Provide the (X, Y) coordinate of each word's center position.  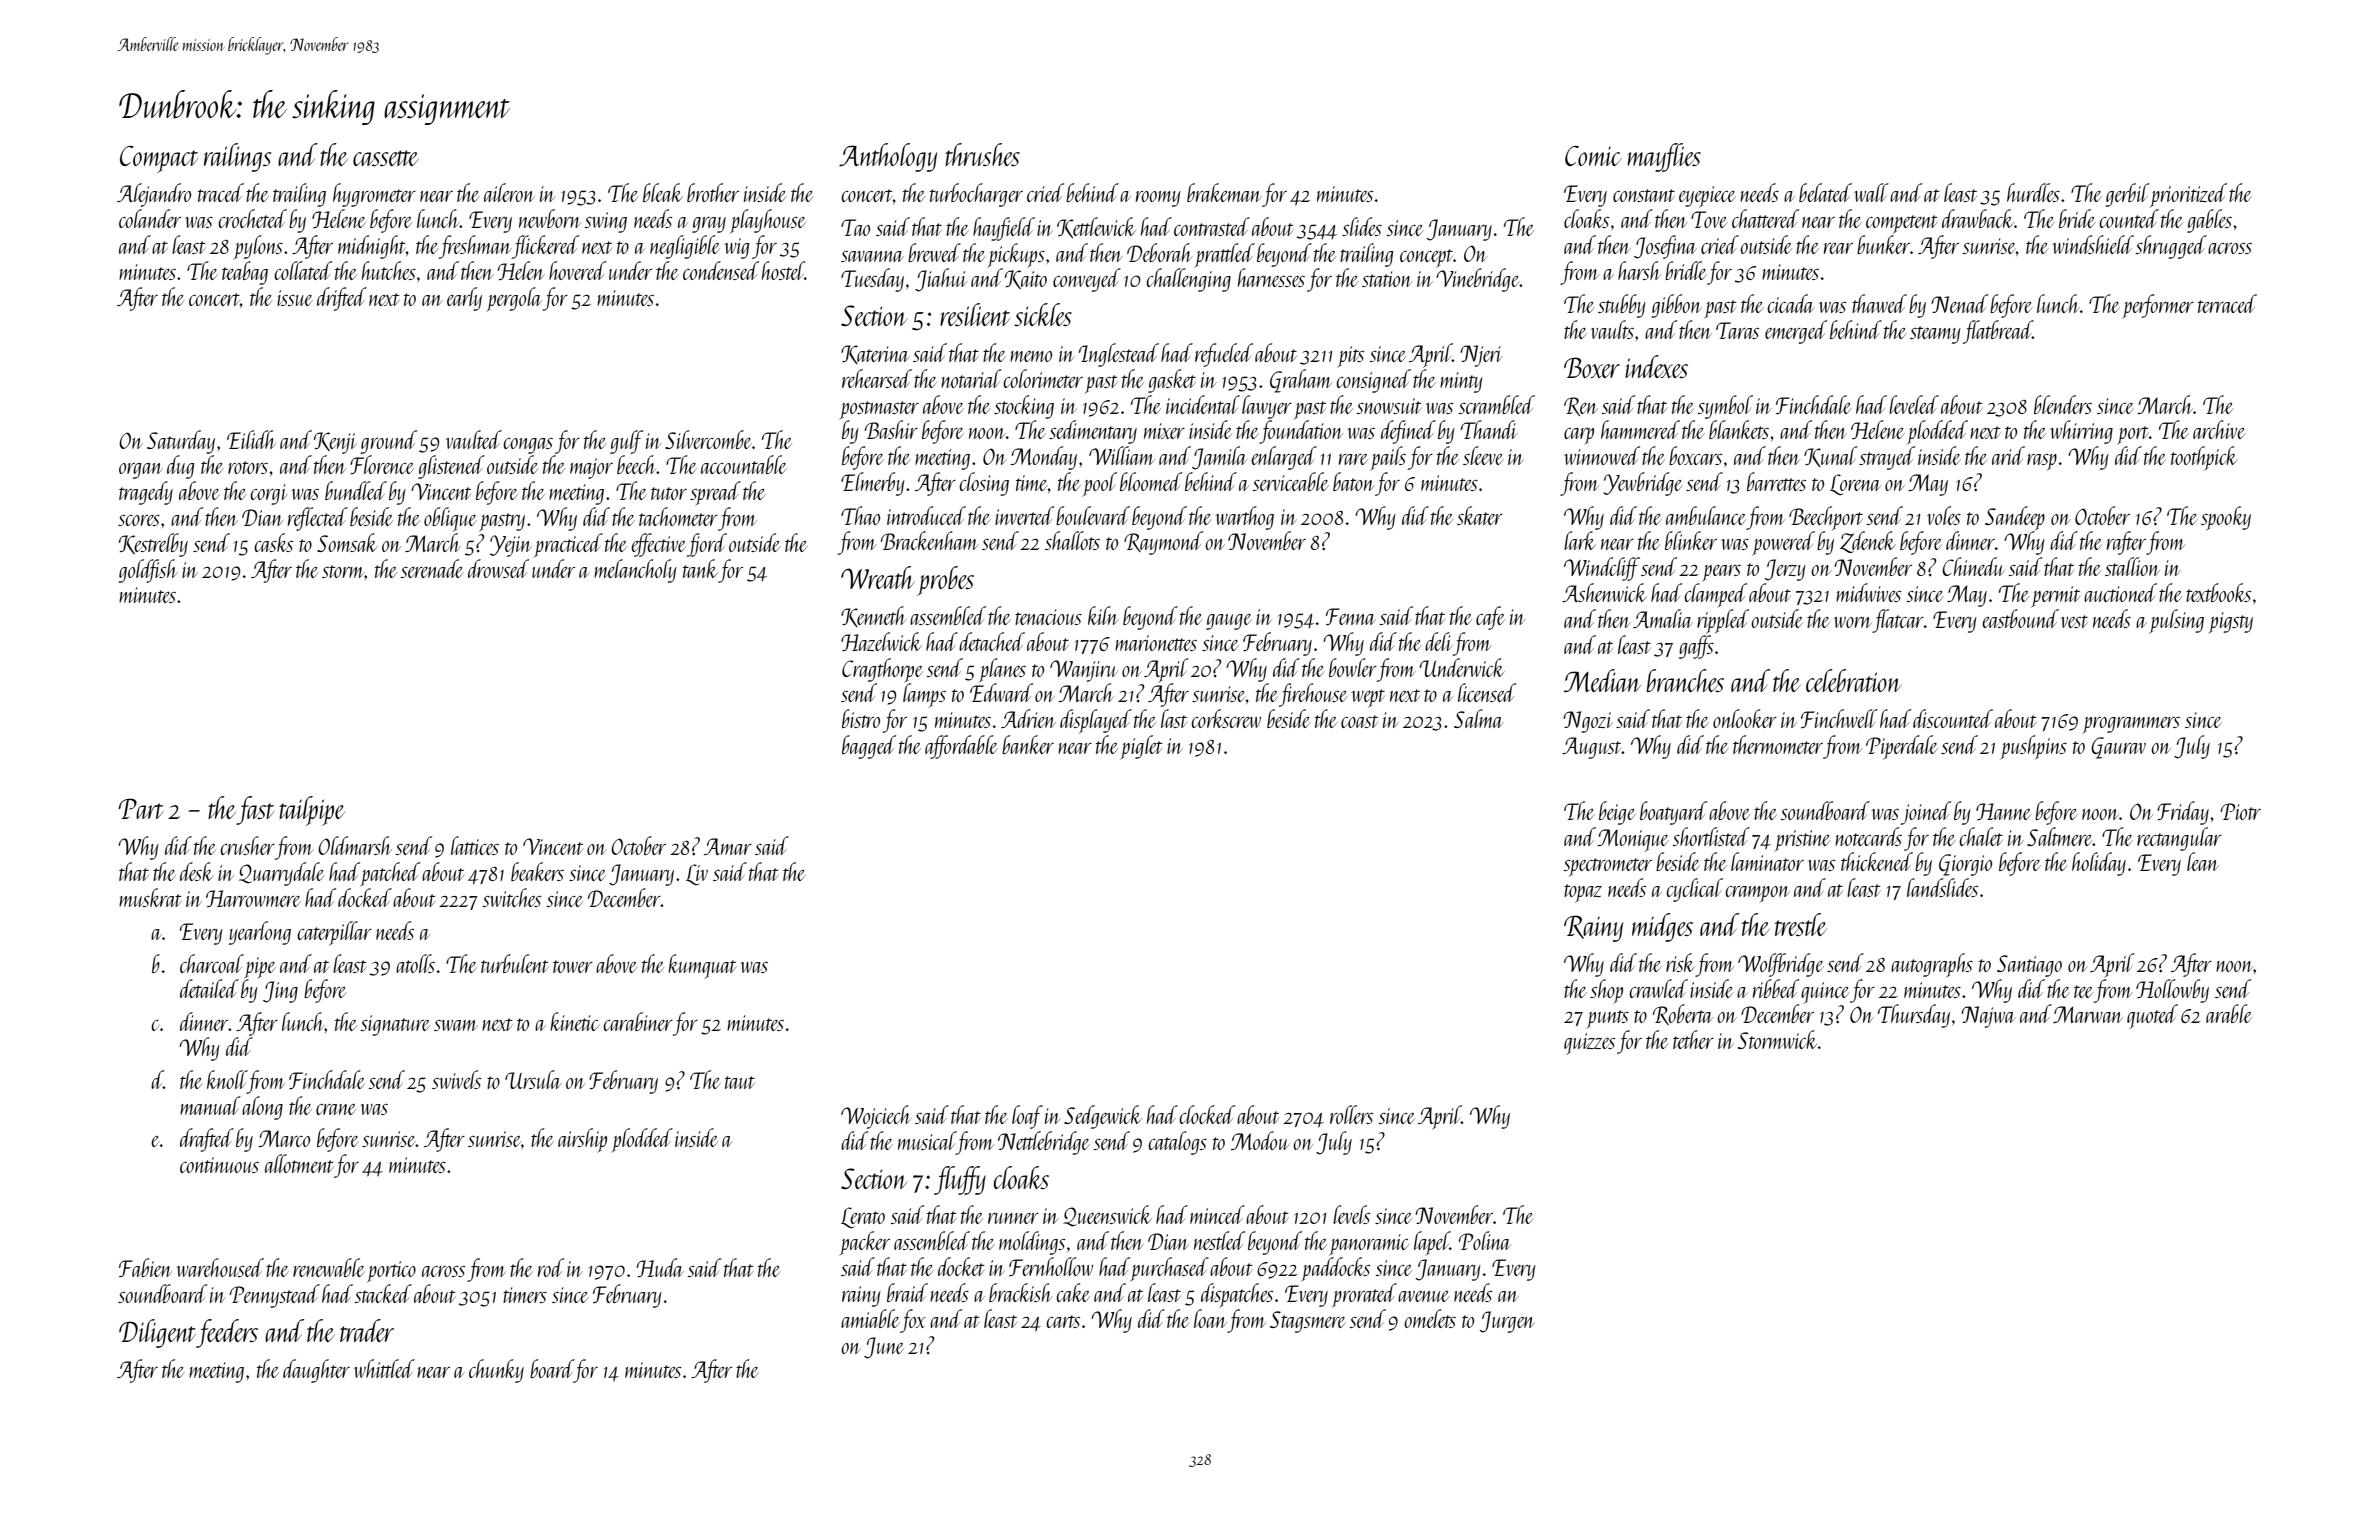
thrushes (982, 154)
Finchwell (1839, 718)
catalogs (1177, 1143)
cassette (386, 158)
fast (255, 810)
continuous (219, 1165)
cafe (1490, 618)
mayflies (1664, 157)
